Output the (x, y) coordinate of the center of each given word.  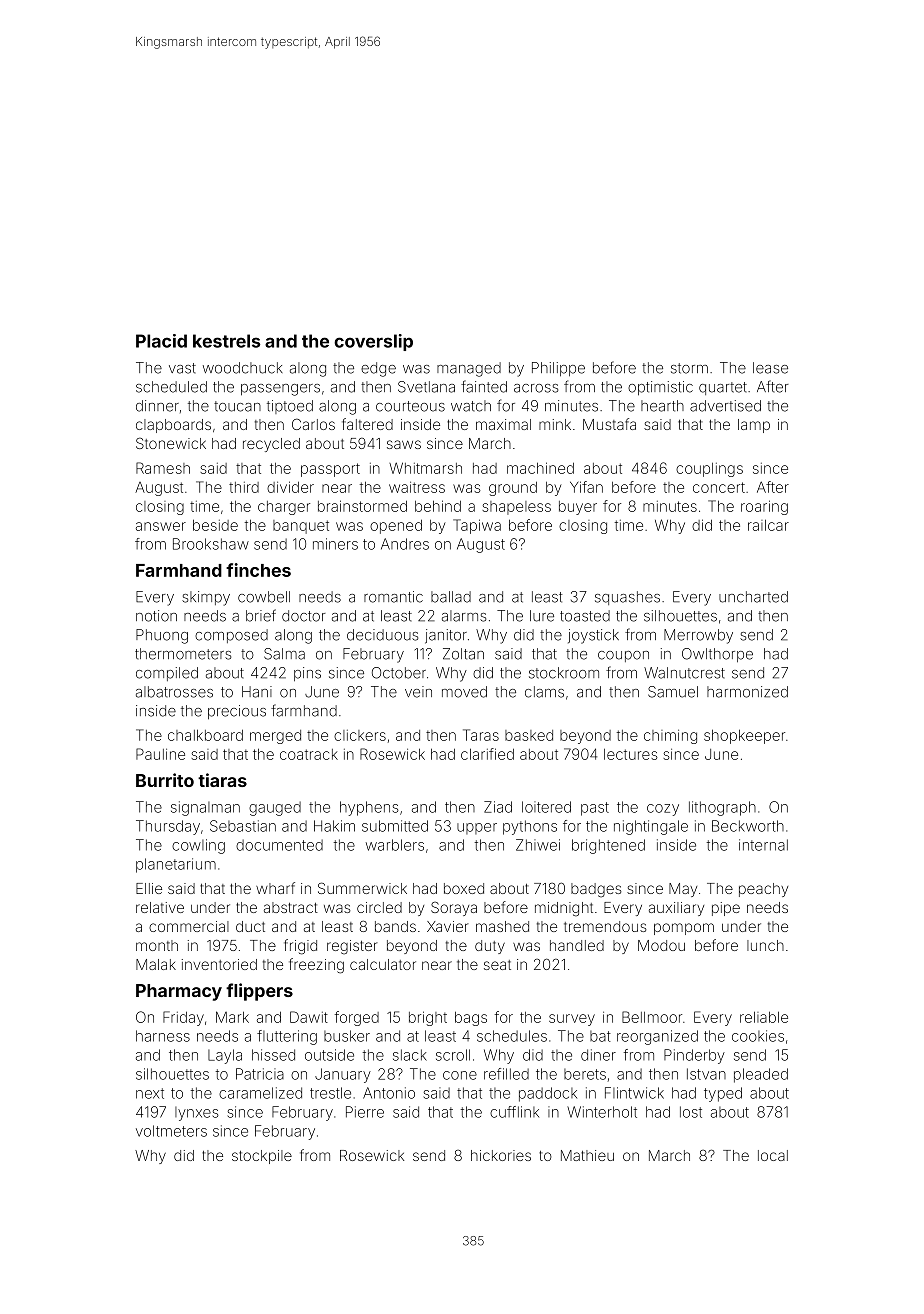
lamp (754, 426)
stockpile (262, 1157)
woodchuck (243, 368)
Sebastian (243, 826)
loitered (546, 807)
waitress (417, 487)
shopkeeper (744, 736)
